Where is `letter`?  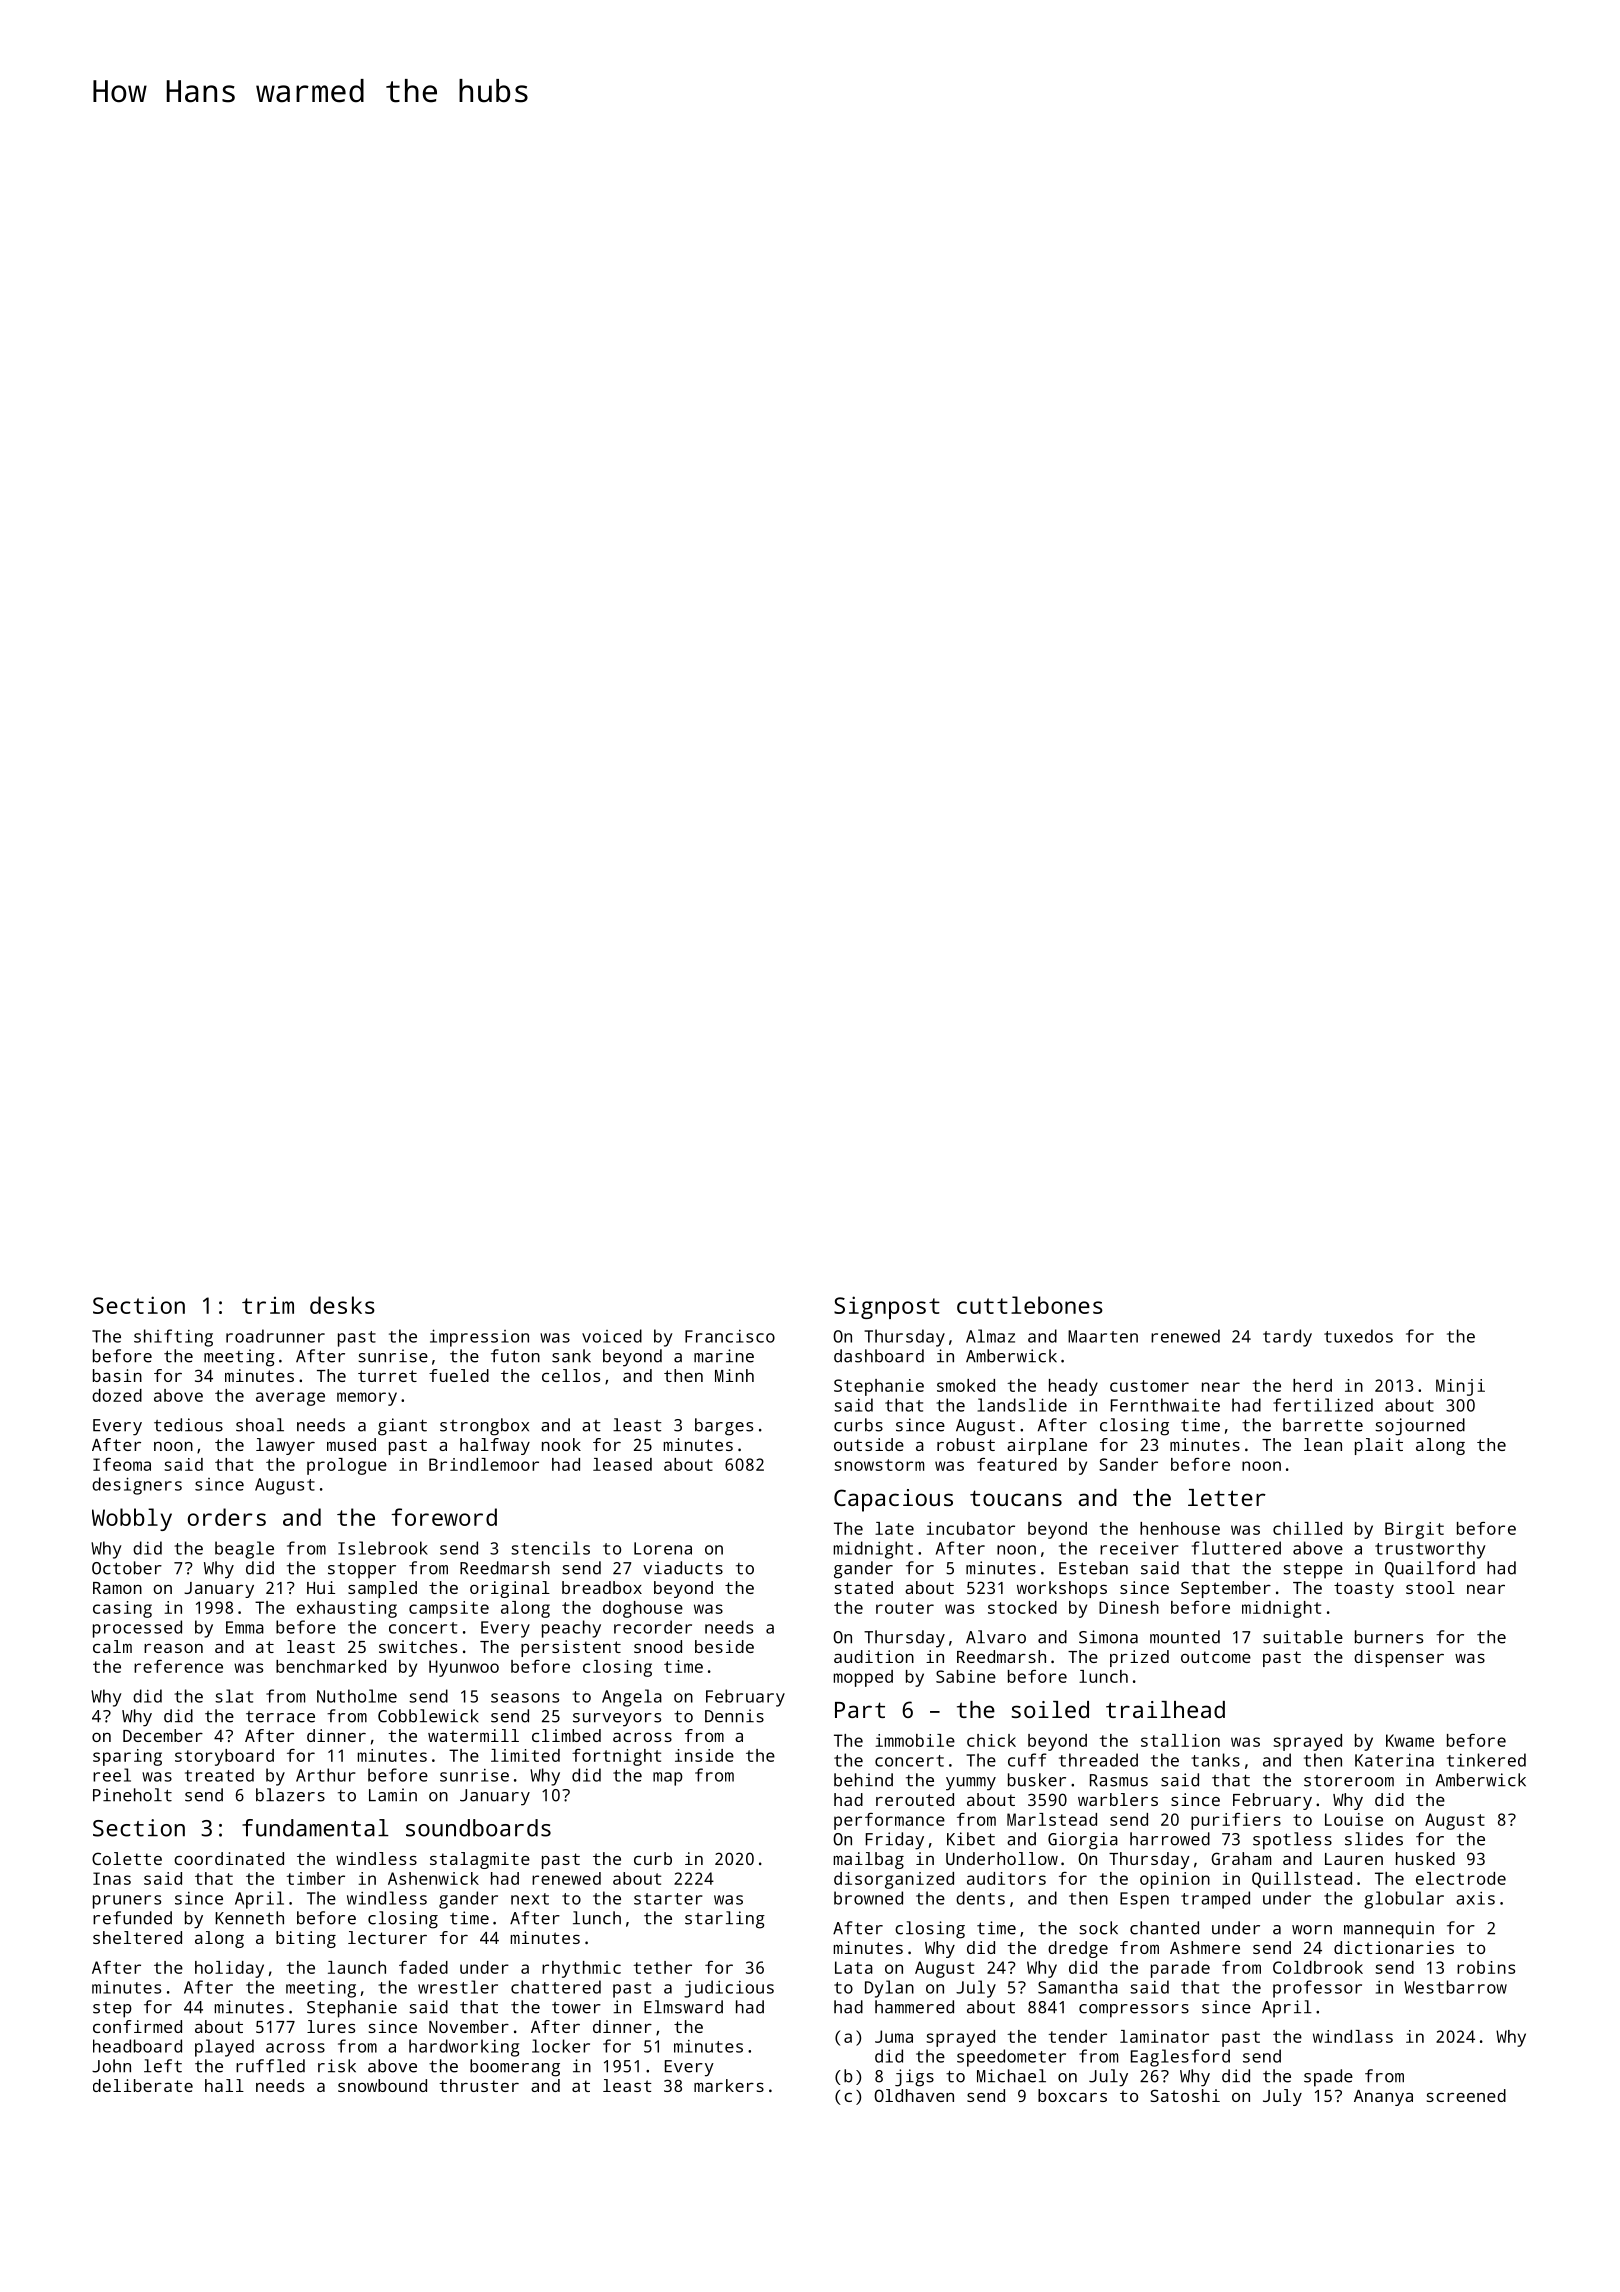
letter is located at coordinates (1227, 1497).
